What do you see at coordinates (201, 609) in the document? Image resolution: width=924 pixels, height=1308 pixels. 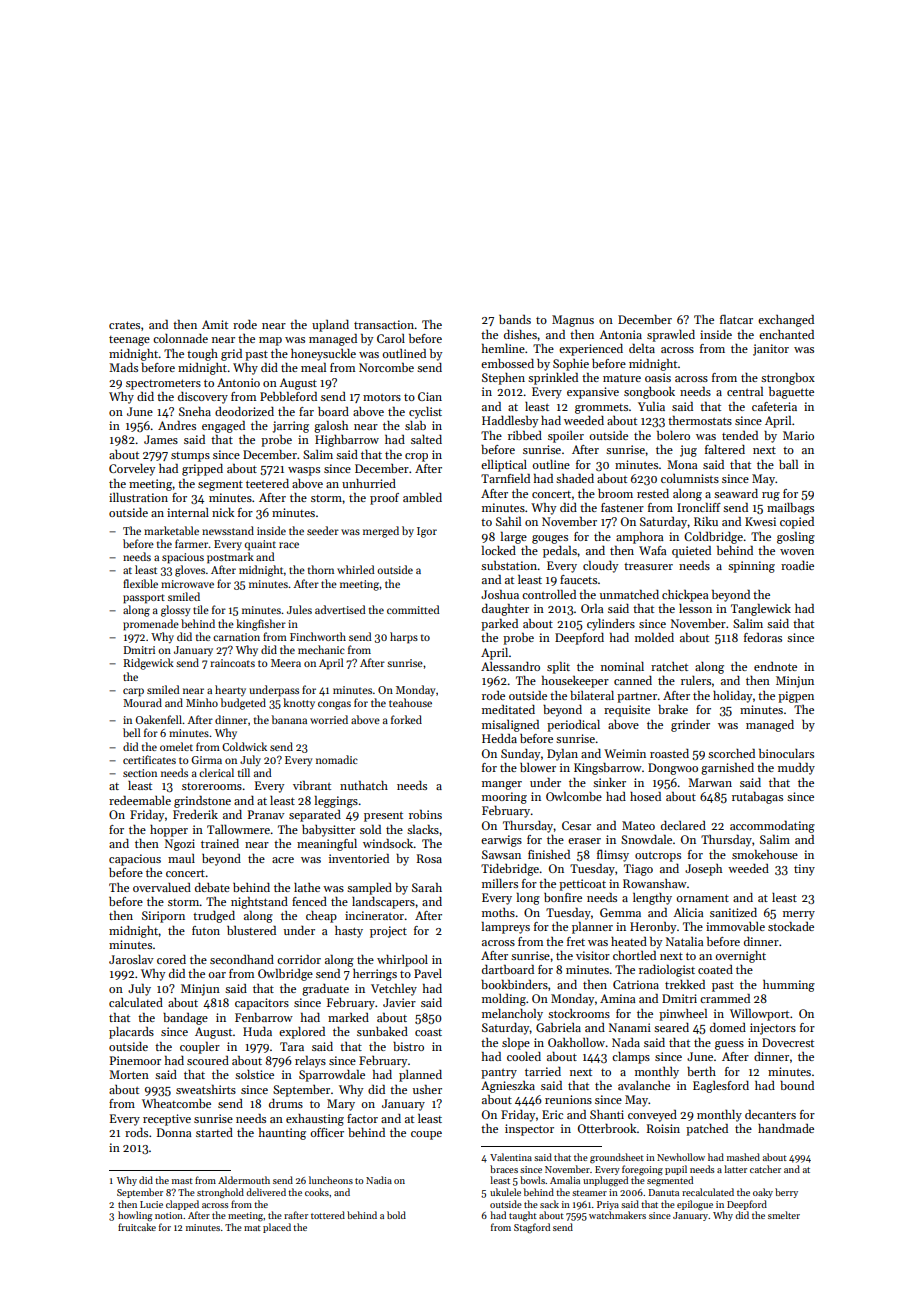 I see `tile` at bounding box center [201, 609].
